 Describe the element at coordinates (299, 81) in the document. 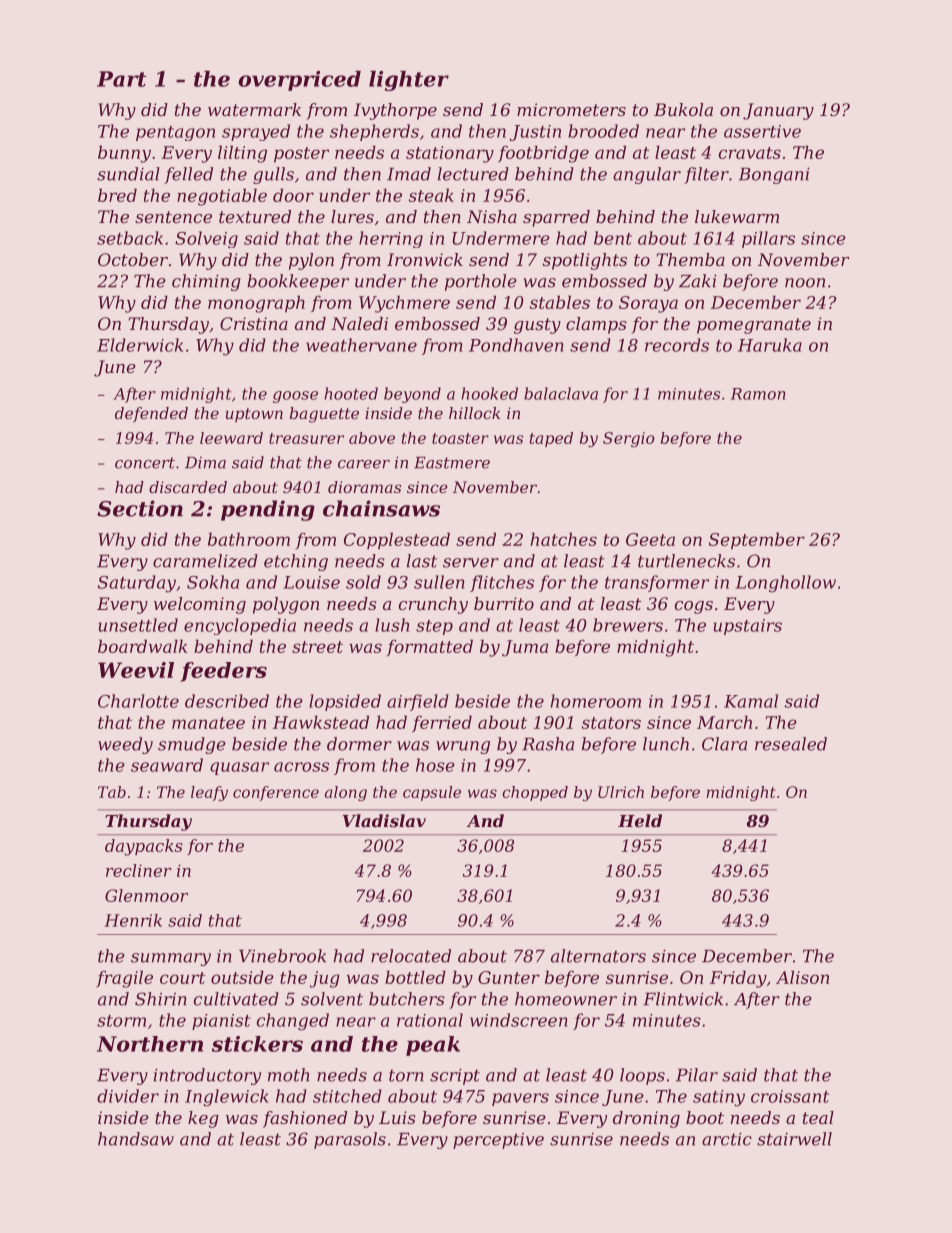

I see `overpriced` at that location.
